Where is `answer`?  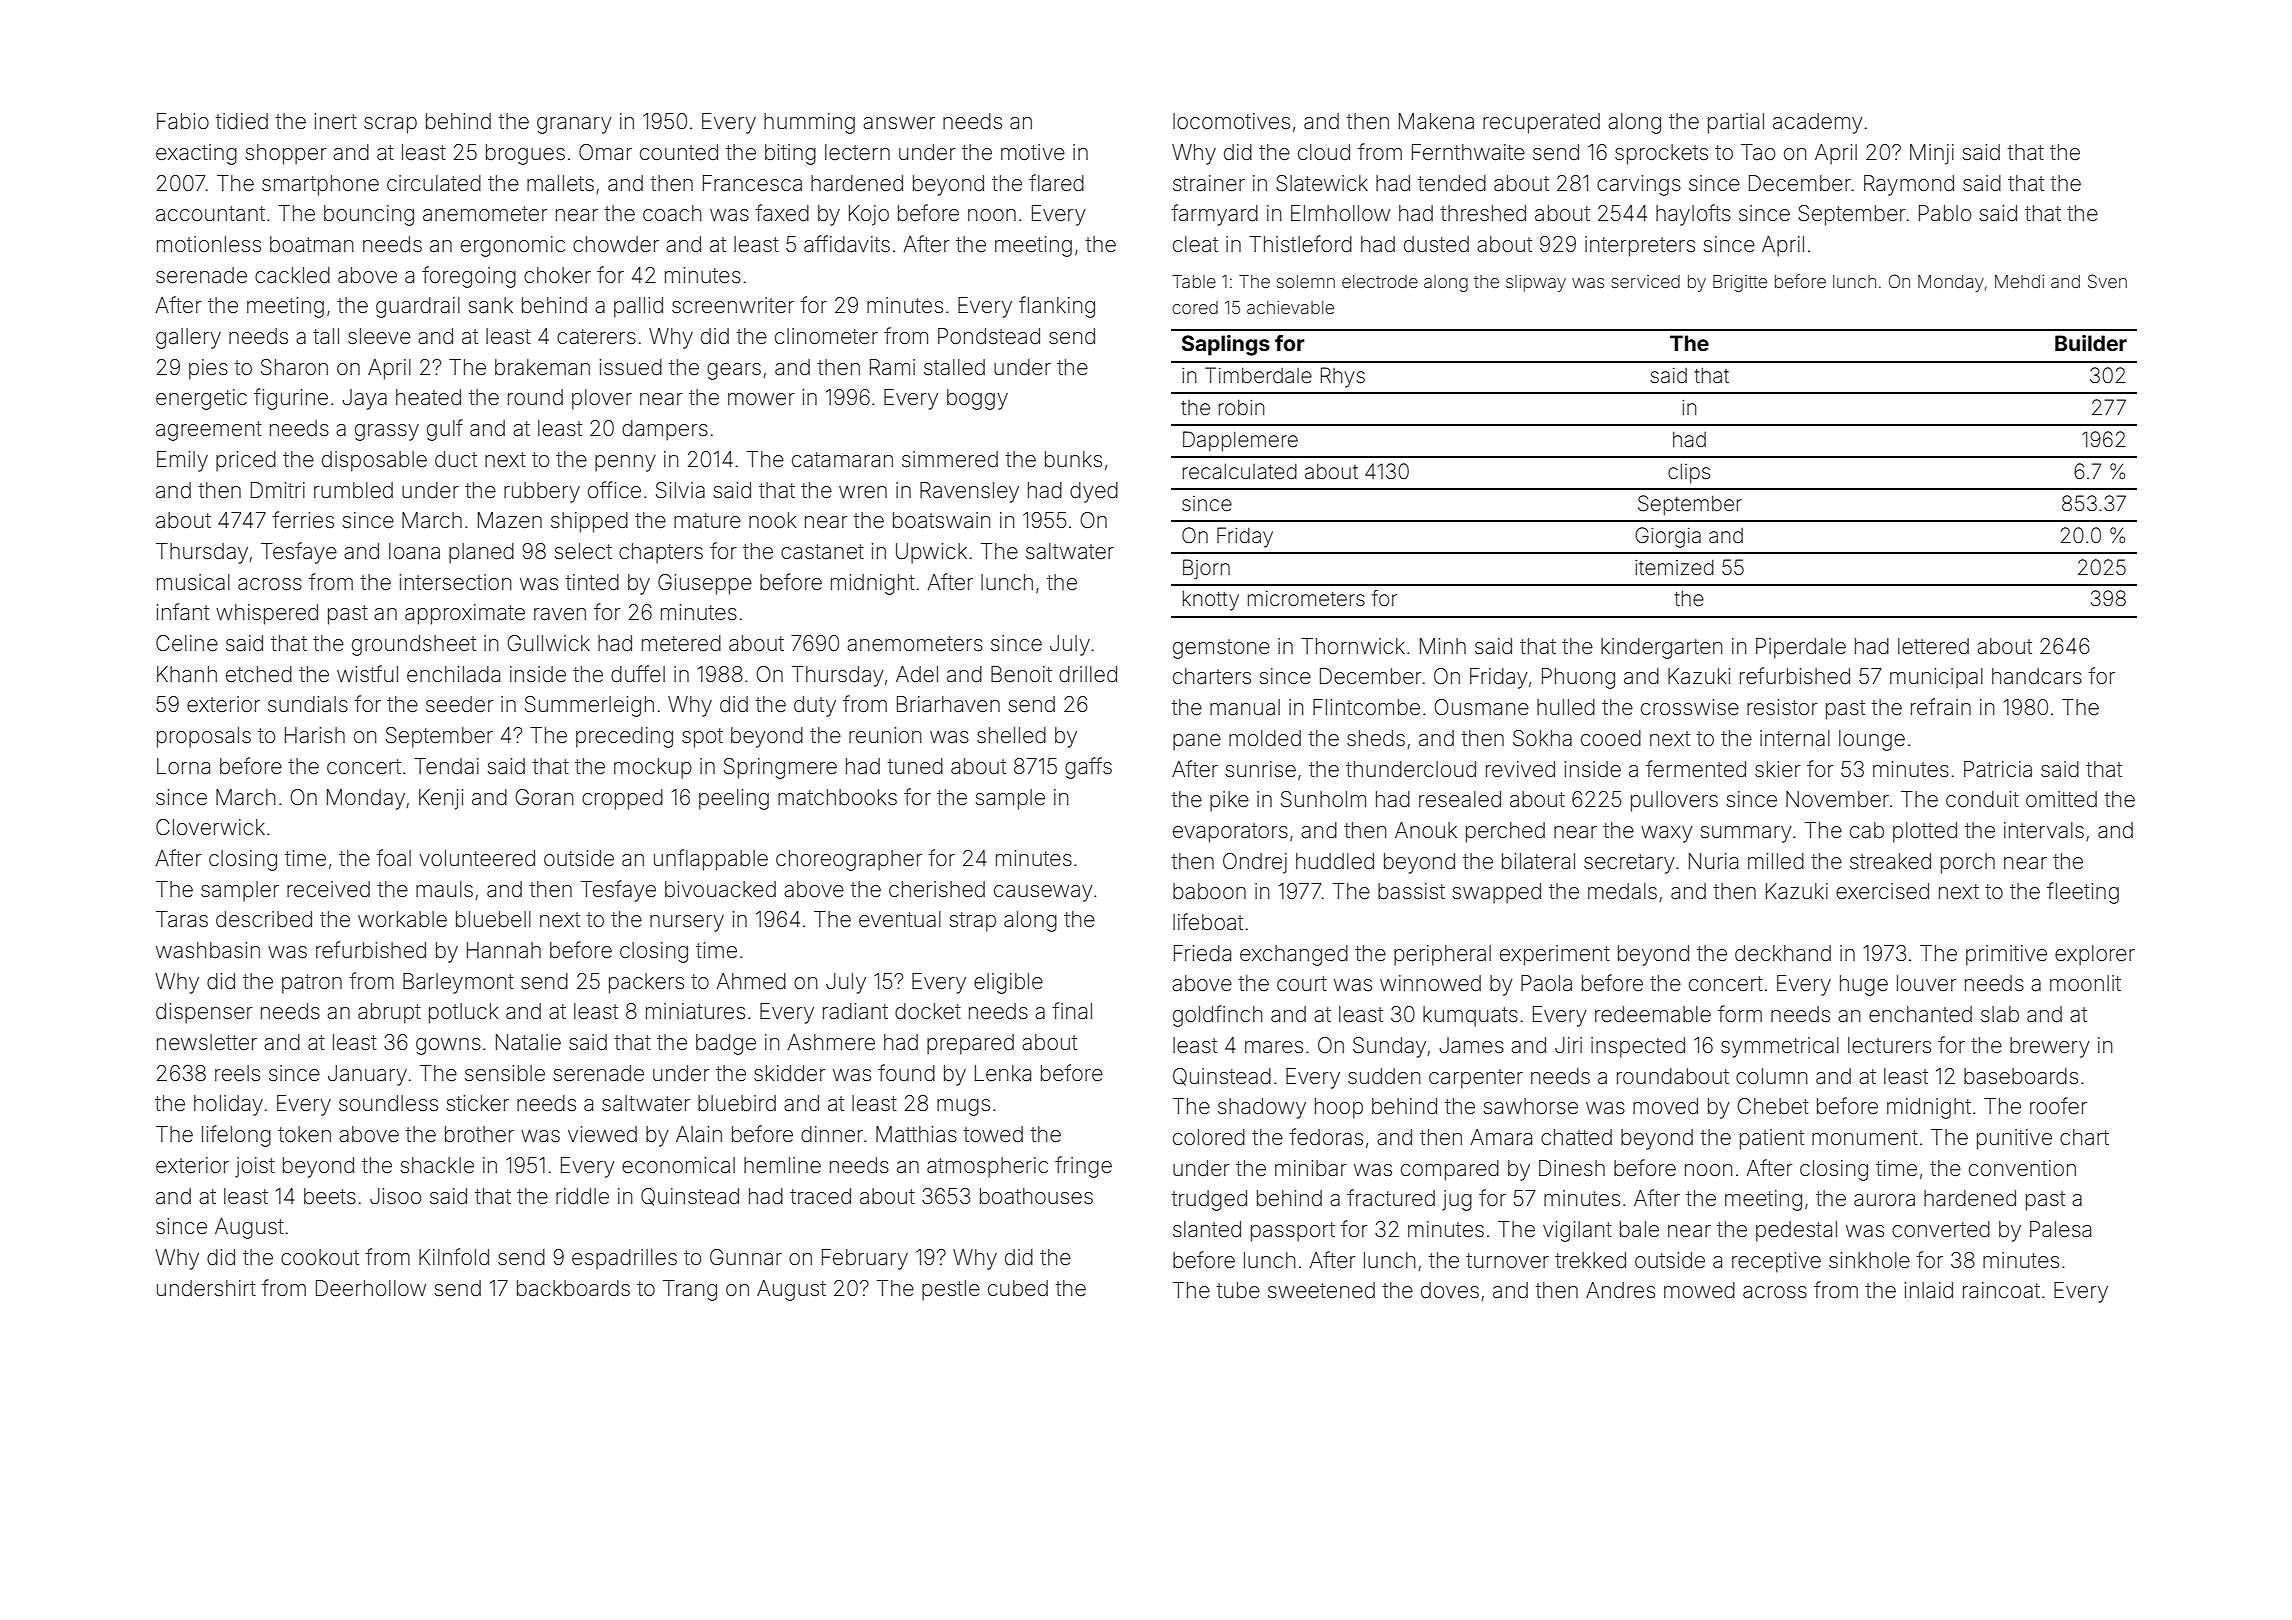 answer is located at coordinates (899, 123).
